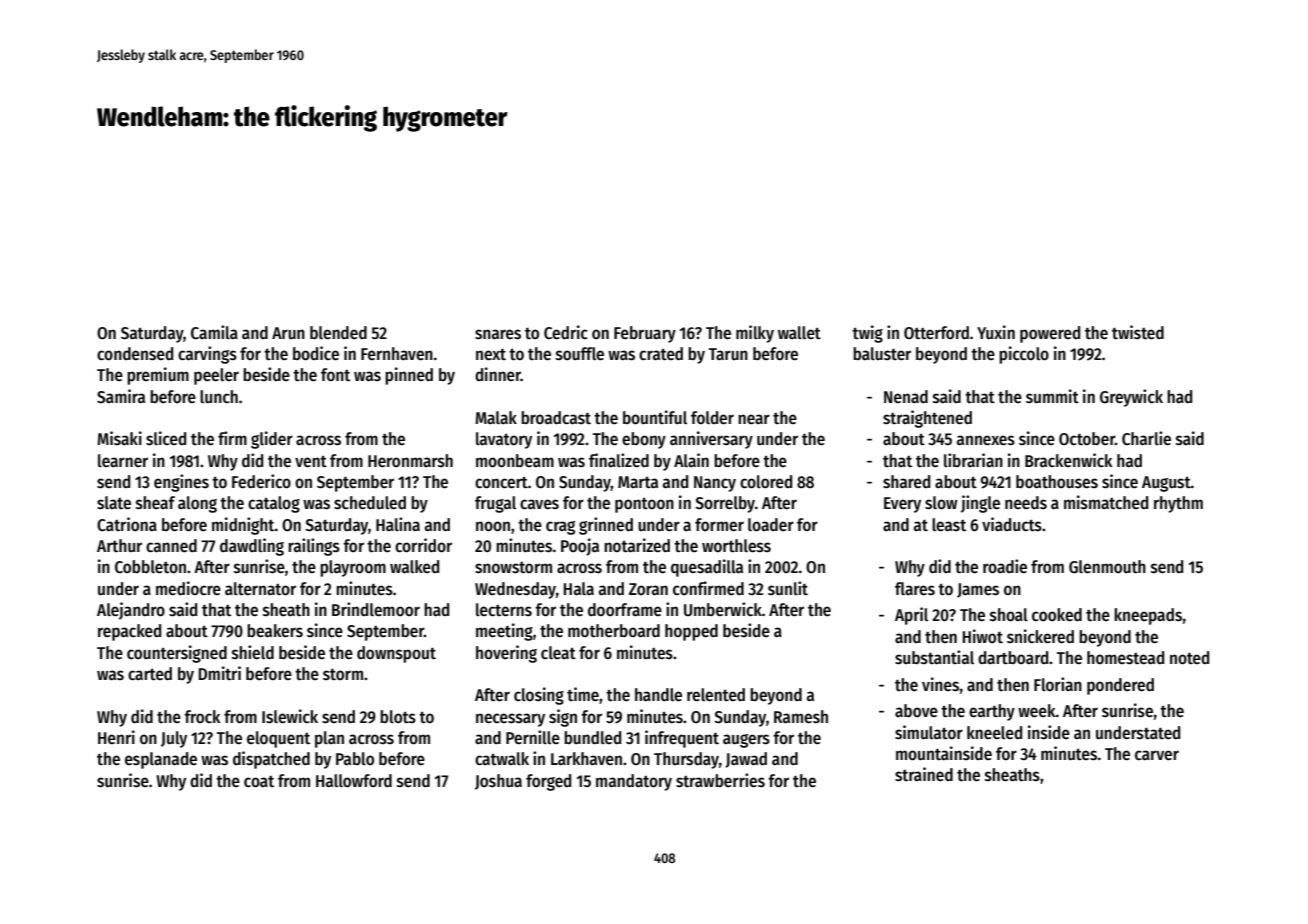  What do you see at coordinates (539, 504) in the page?
I see `caves` at bounding box center [539, 504].
